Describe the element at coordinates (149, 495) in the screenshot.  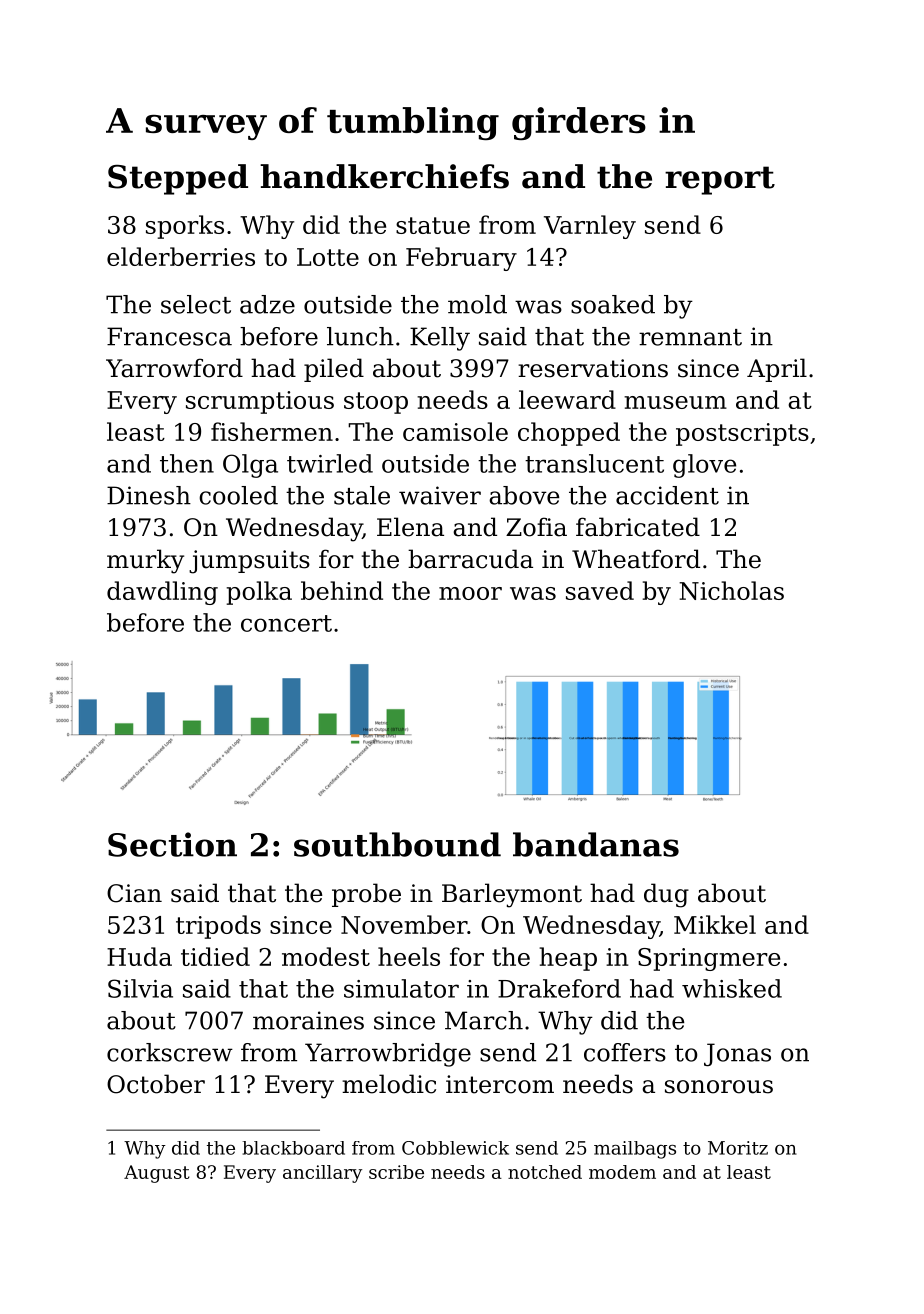
I see `Dinesh` at that location.
